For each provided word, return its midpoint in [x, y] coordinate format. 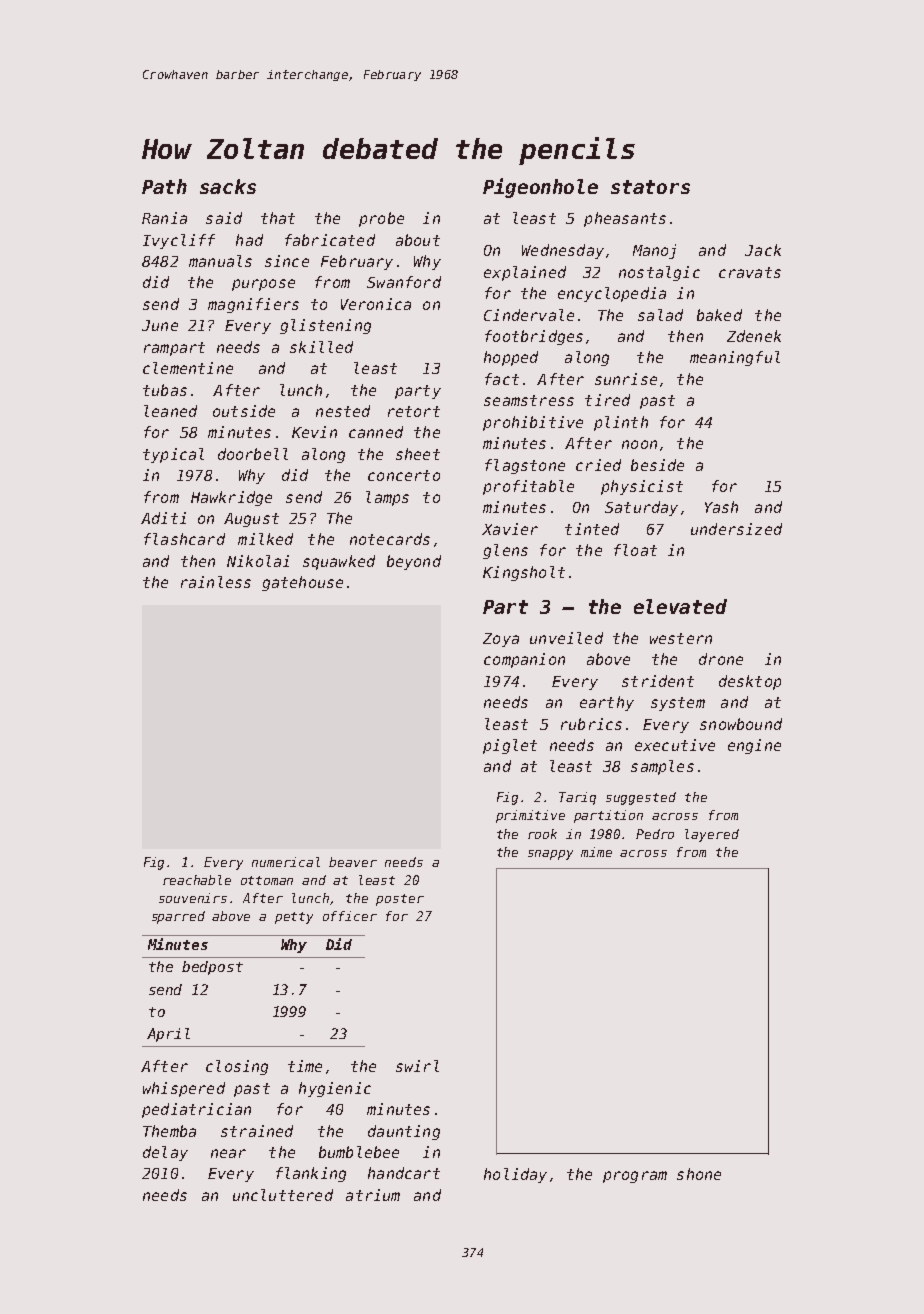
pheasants [625, 219]
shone [699, 1174]
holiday [515, 1175]
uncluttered [283, 1195]
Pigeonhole [540, 188]
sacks [228, 186]
